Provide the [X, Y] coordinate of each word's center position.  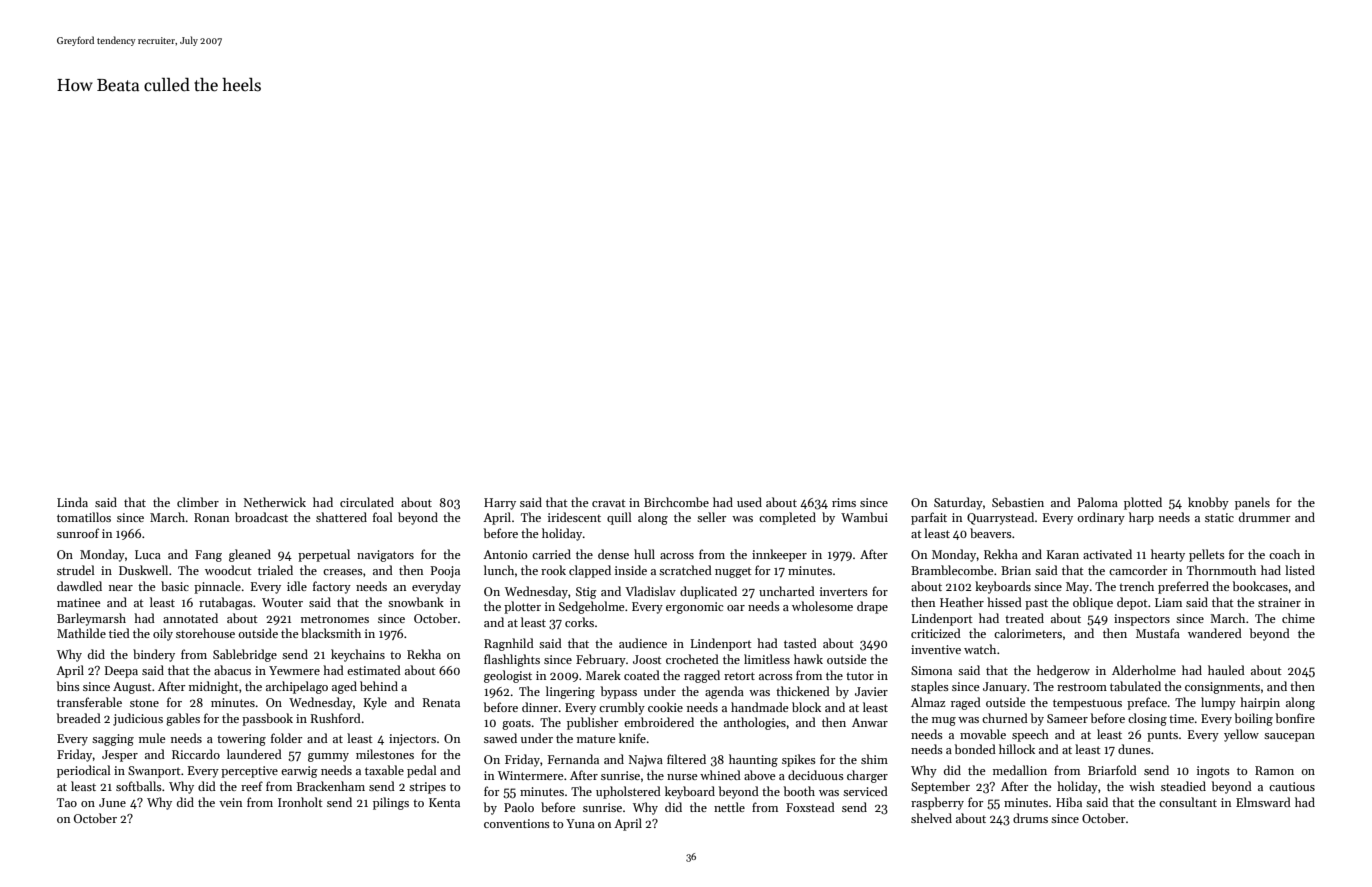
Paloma [1097, 502]
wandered [1215, 633]
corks [579, 622]
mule [152, 738]
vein [230, 802]
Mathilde [81, 633]
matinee [79, 602]
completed [787, 518]
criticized [936, 633]
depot [1132, 603]
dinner [540, 707]
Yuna [580, 823]
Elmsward [1263, 802]
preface [1147, 703]
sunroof [78, 533]
